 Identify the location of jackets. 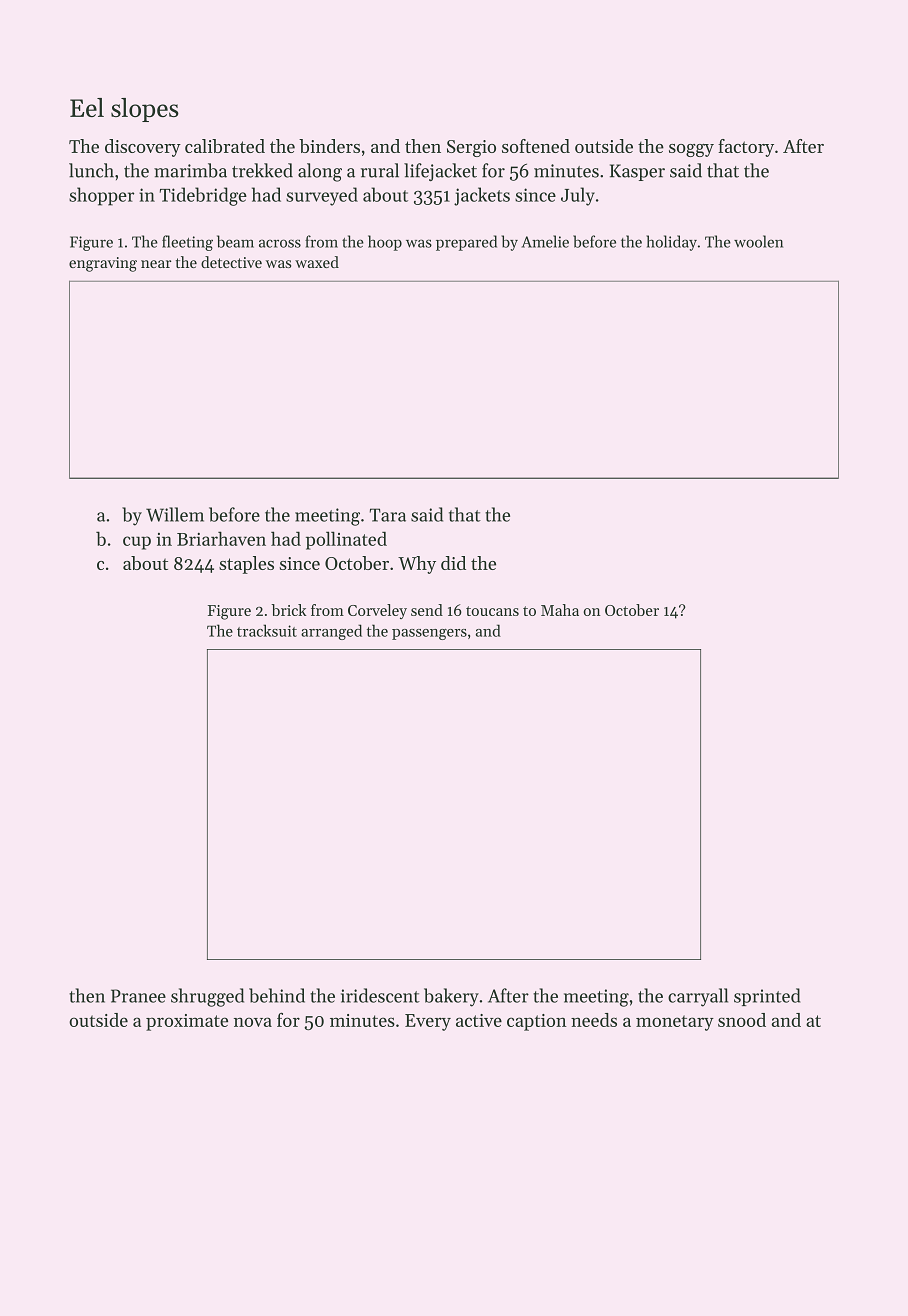
(482, 196).
